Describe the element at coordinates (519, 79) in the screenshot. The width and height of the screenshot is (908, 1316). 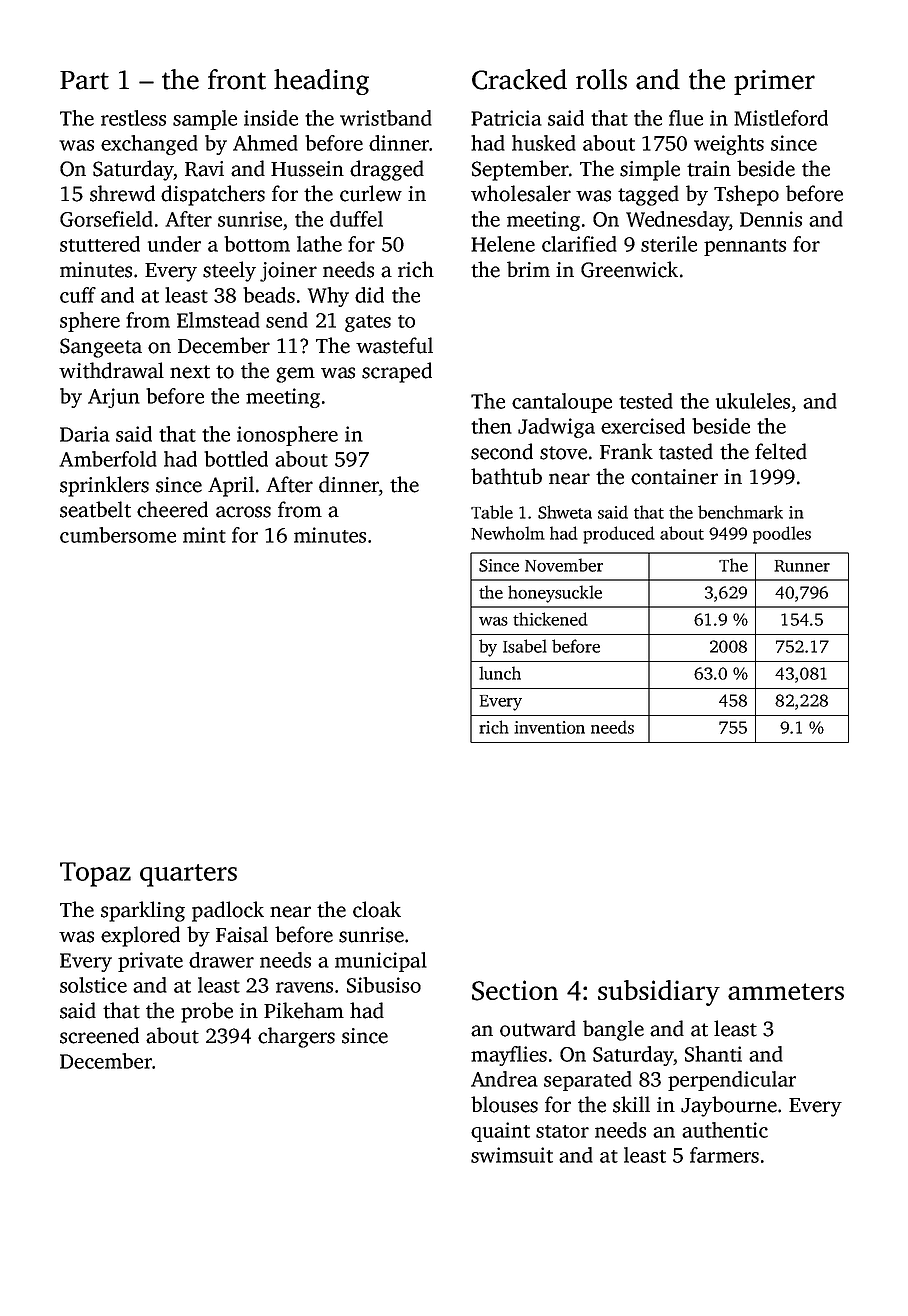
I see `Cracked` at that location.
